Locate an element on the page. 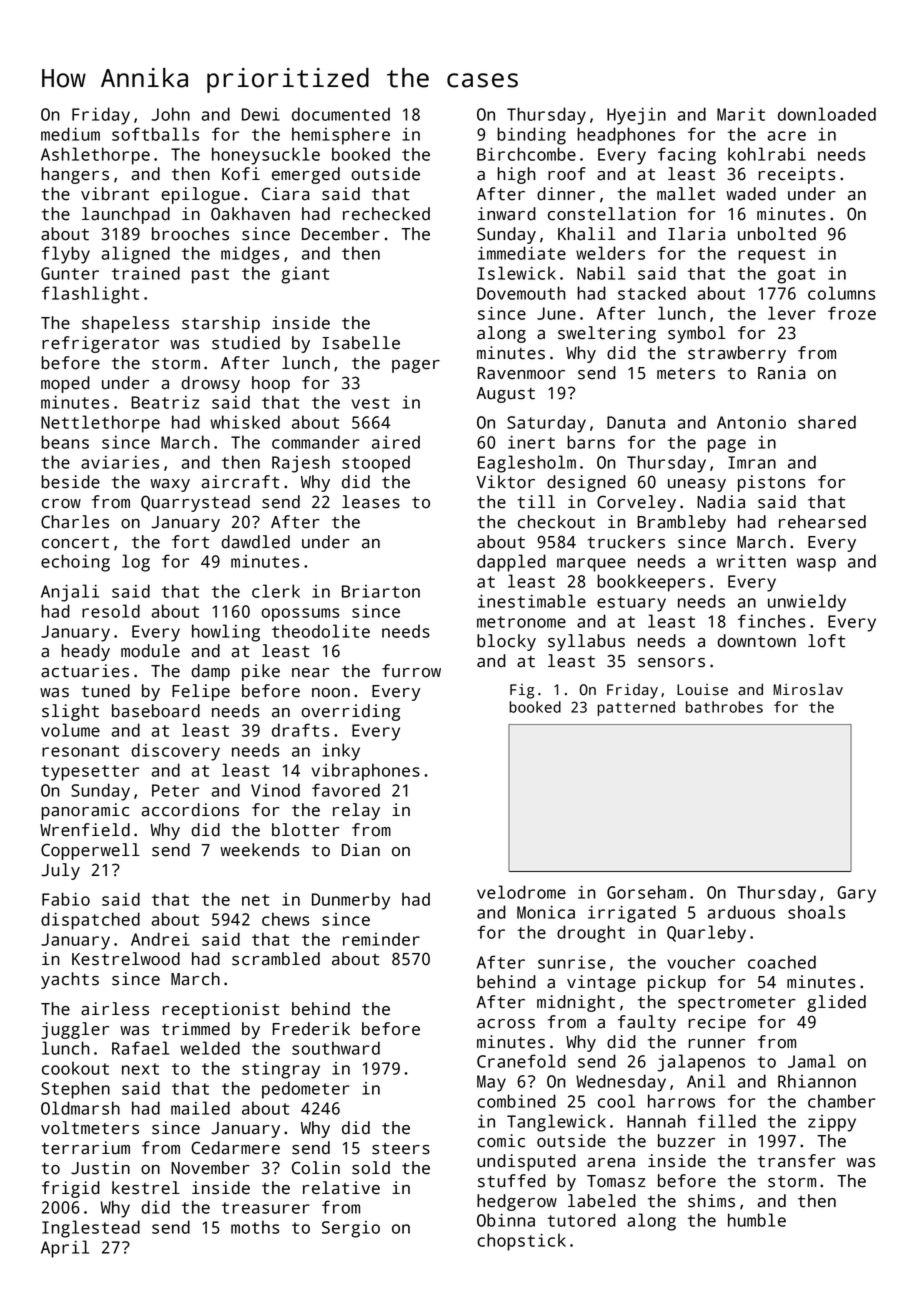  froze is located at coordinates (852, 313).
